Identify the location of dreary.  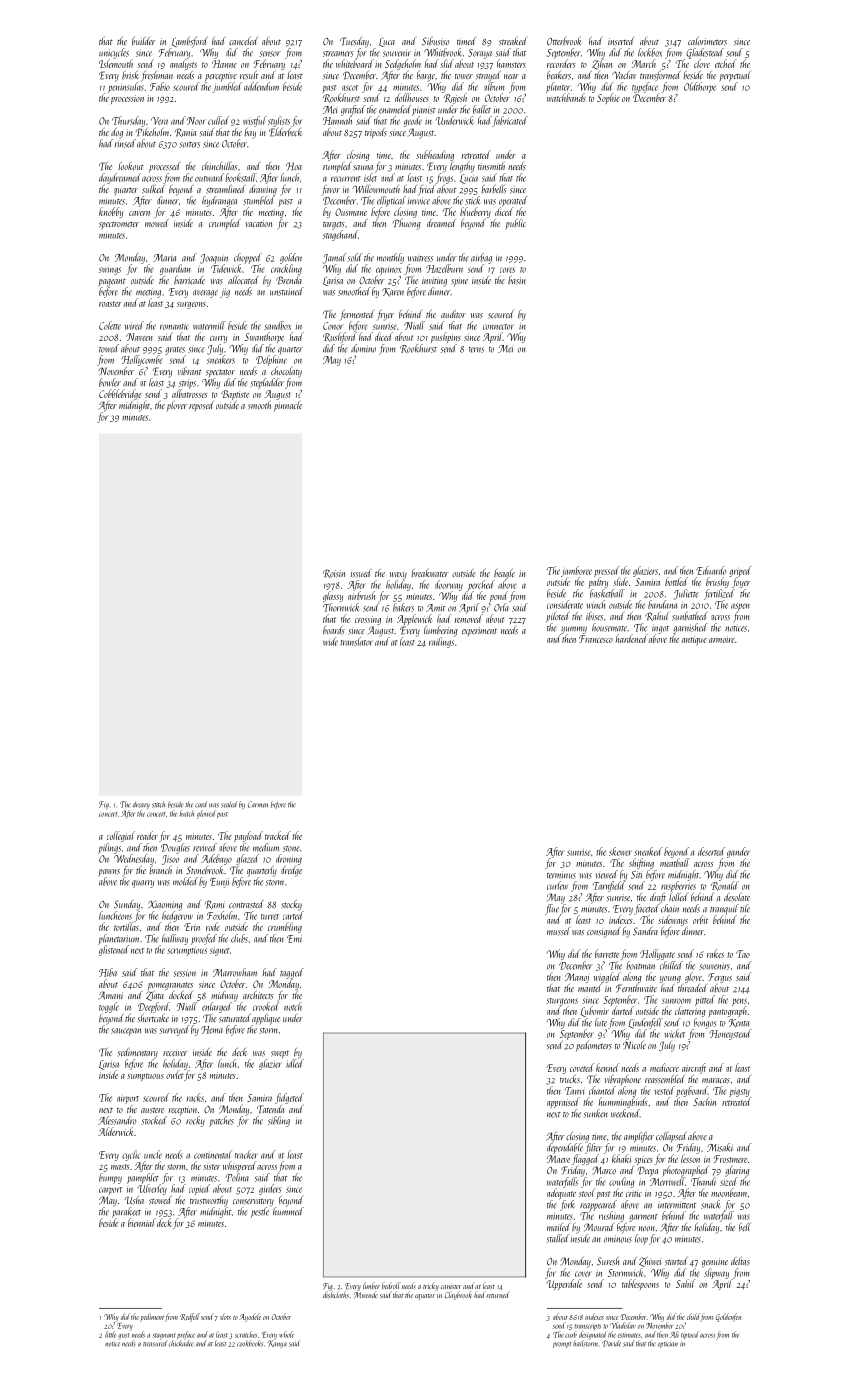
(141, 805).
